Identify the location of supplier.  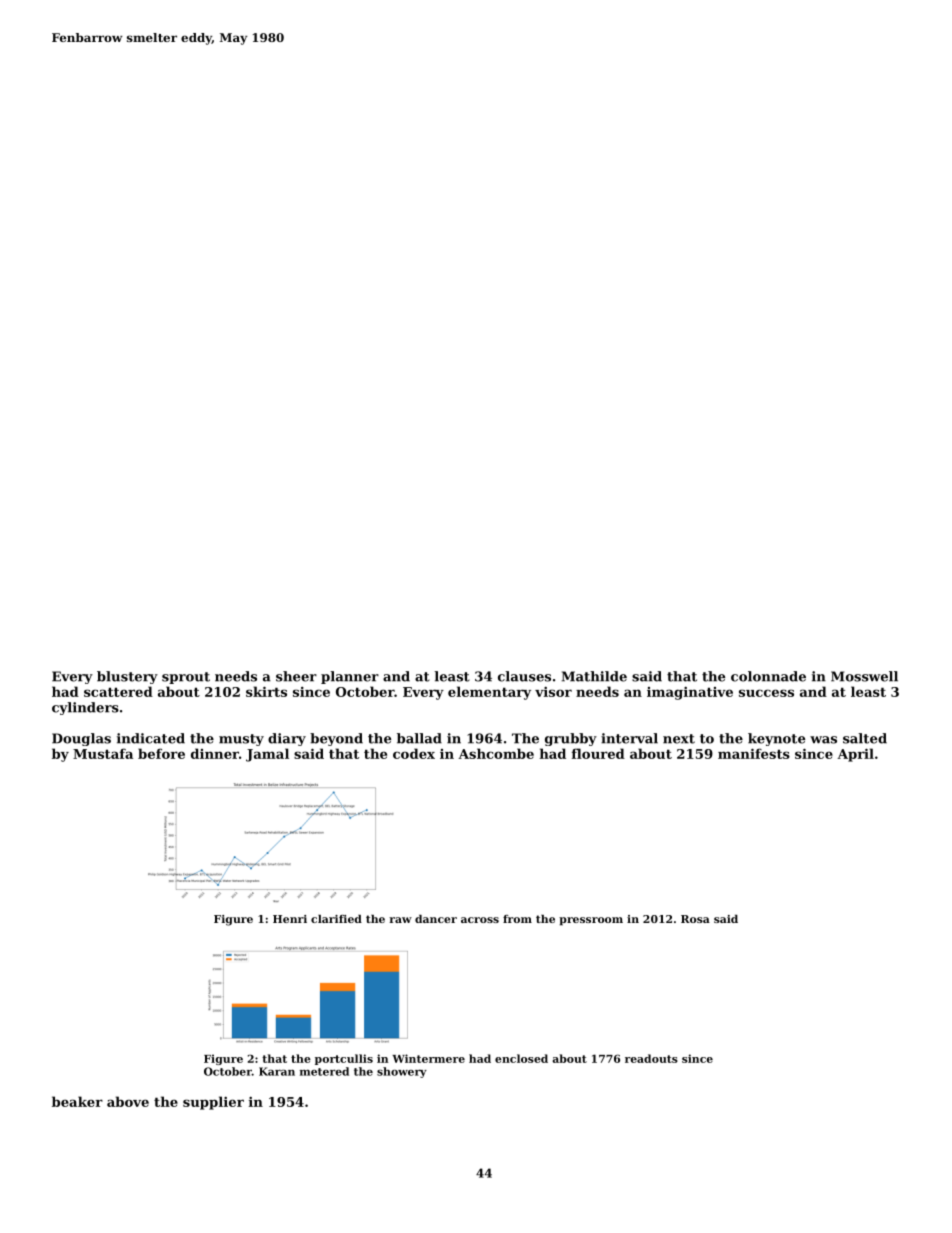
(213, 1103).
